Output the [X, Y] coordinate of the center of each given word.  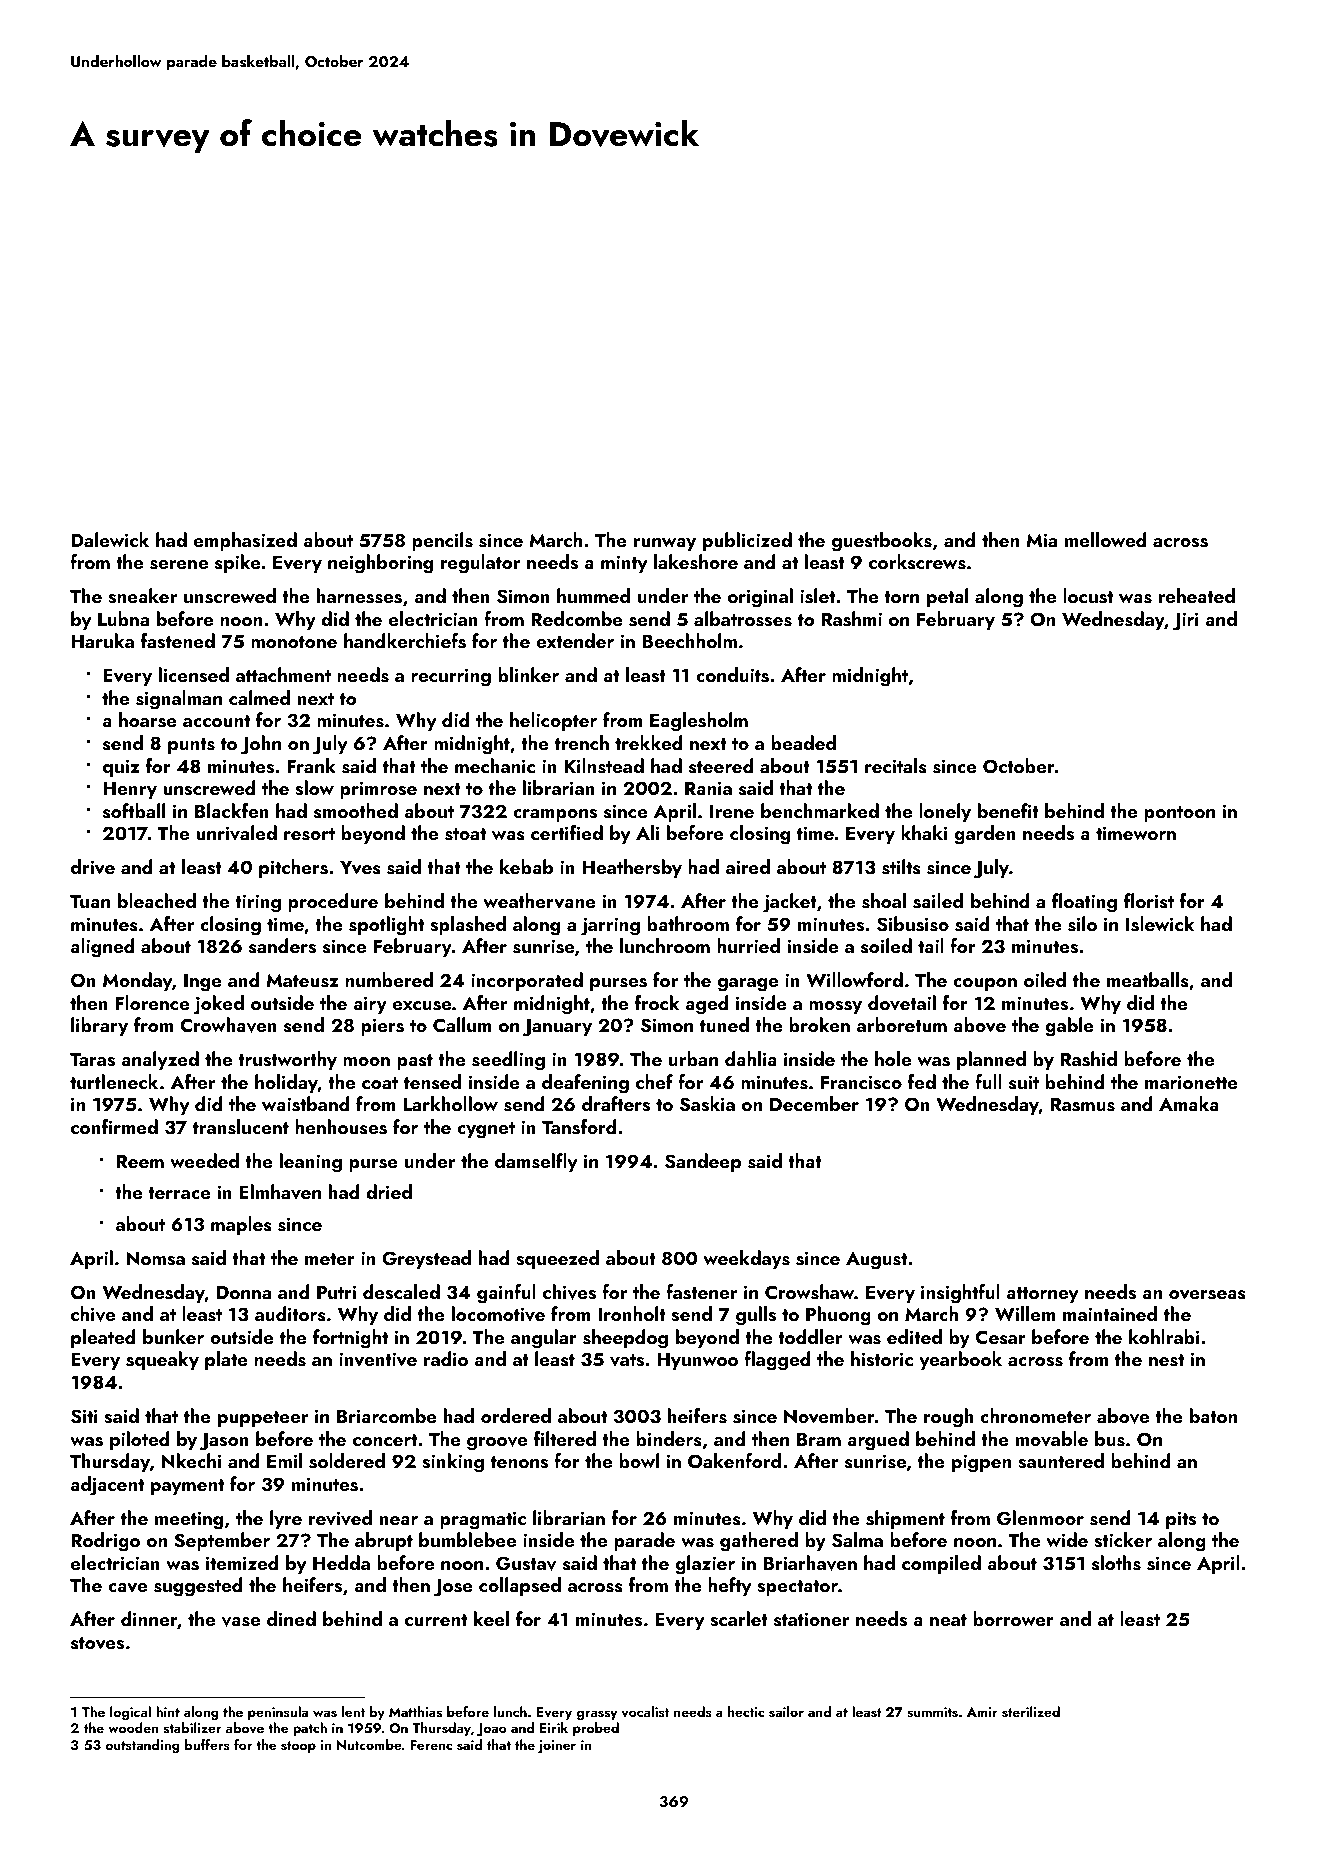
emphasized [245, 541]
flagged [777, 1361]
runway [665, 544]
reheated [1197, 595]
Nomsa [156, 1258]
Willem [1025, 1314]
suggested [198, 1587]
